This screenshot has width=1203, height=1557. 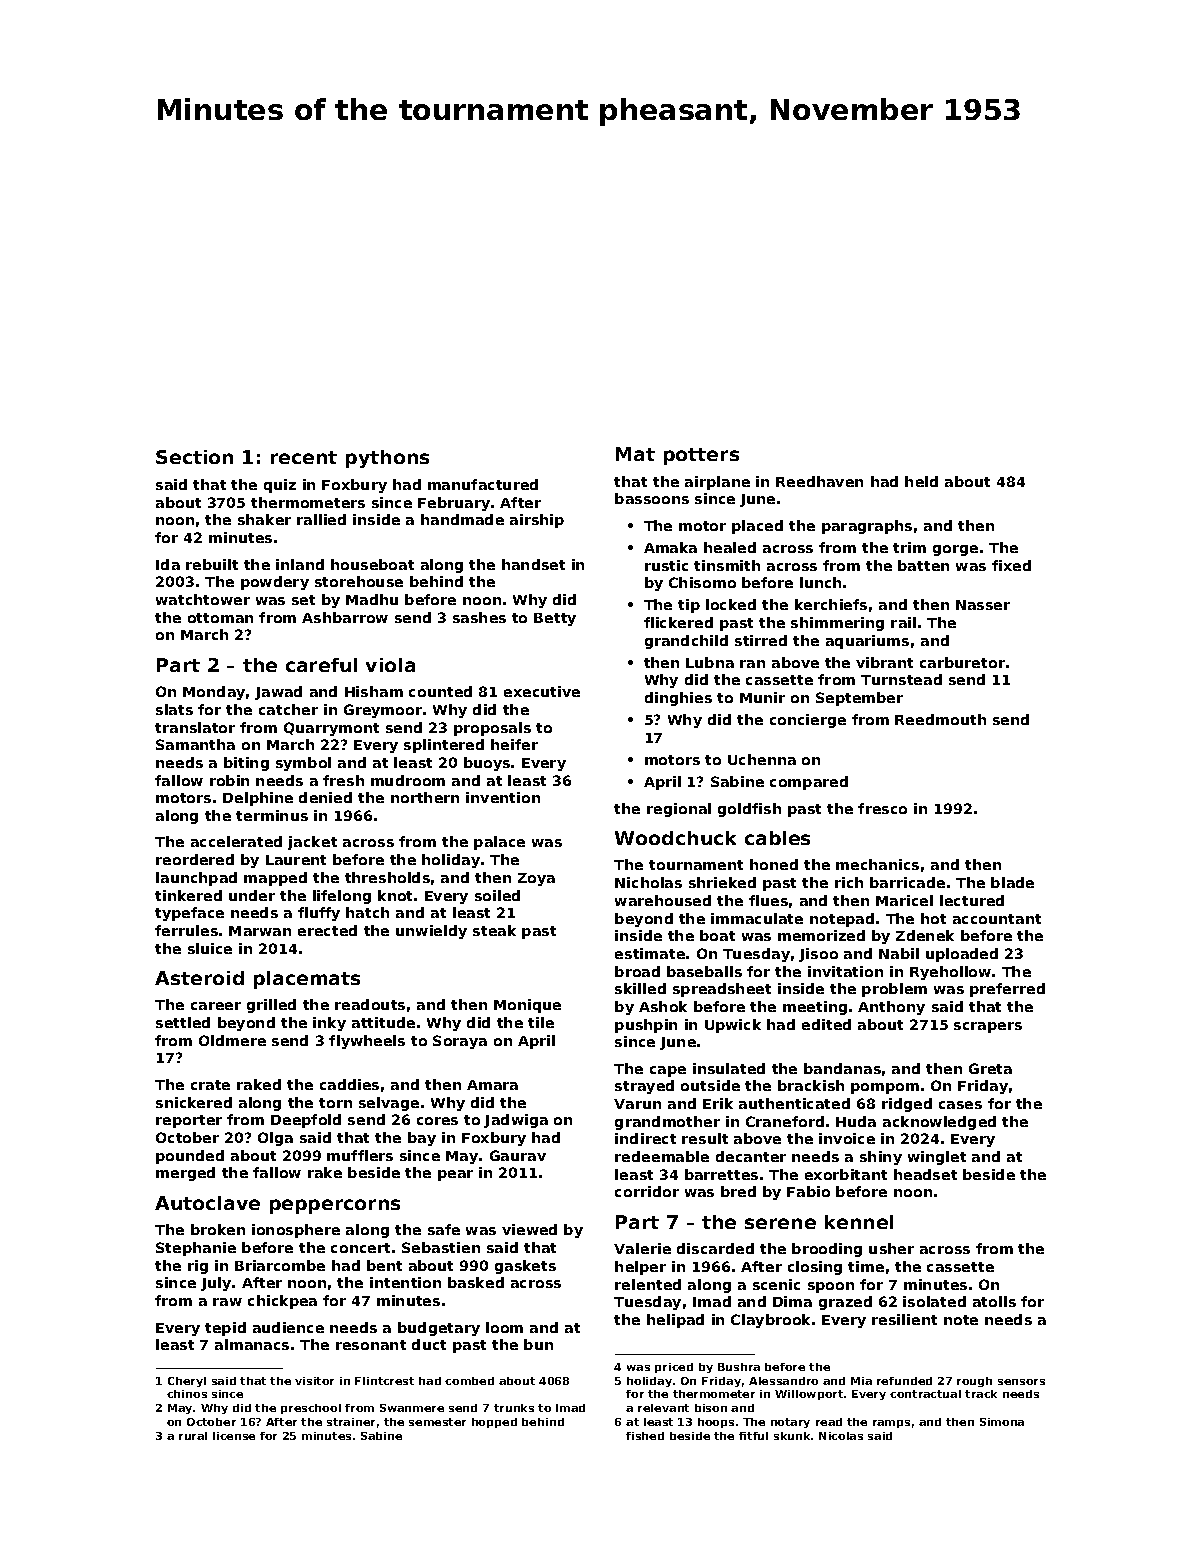 I want to click on cape, so click(x=668, y=1071).
